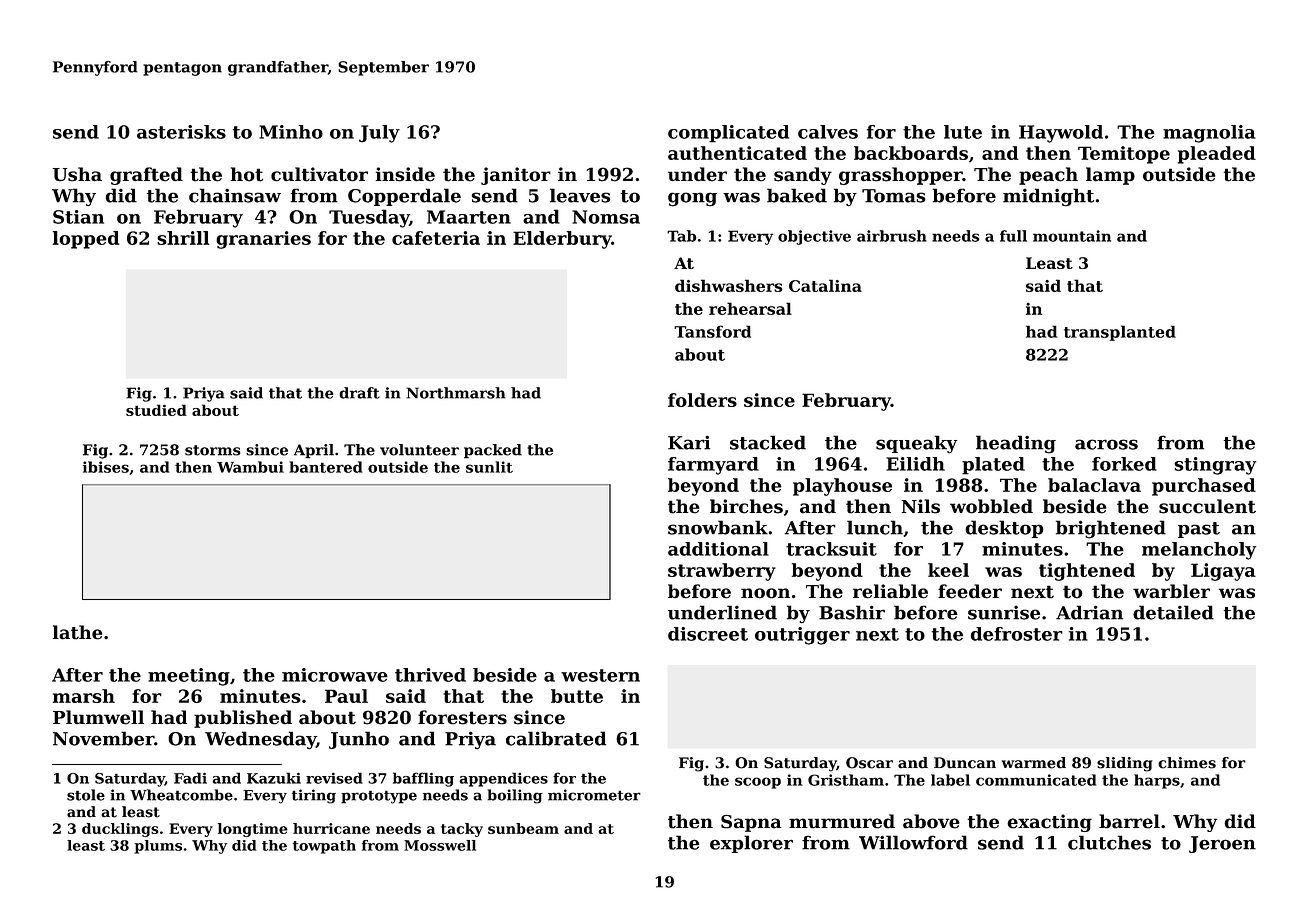 The height and width of the screenshot is (924, 1308). Describe the element at coordinates (146, 176) in the screenshot. I see `grafted` at that location.
